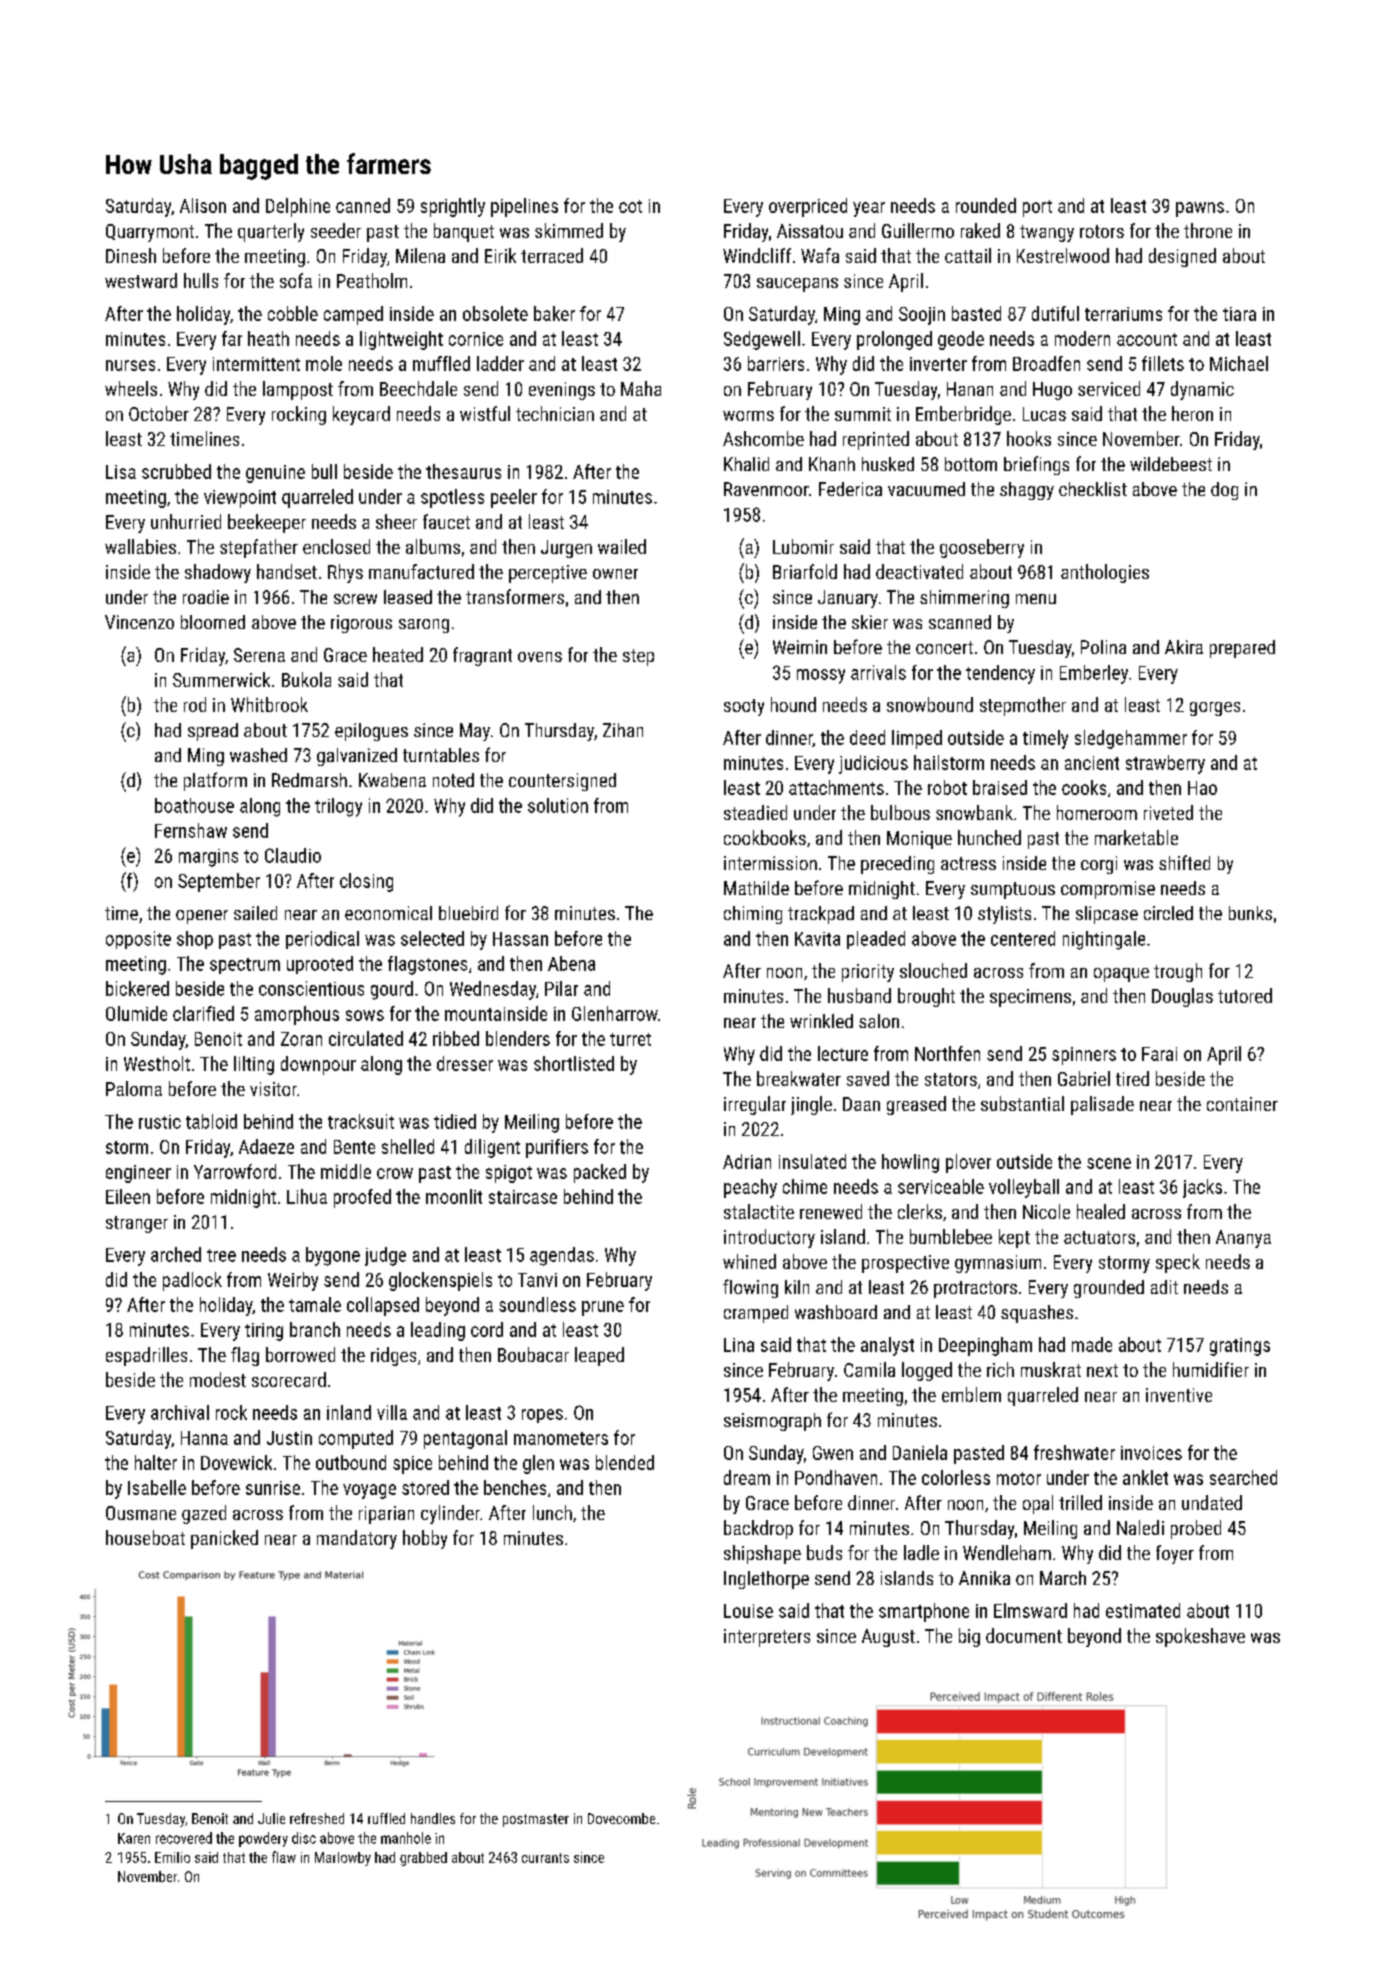  I want to click on spectrum, so click(245, 966).
